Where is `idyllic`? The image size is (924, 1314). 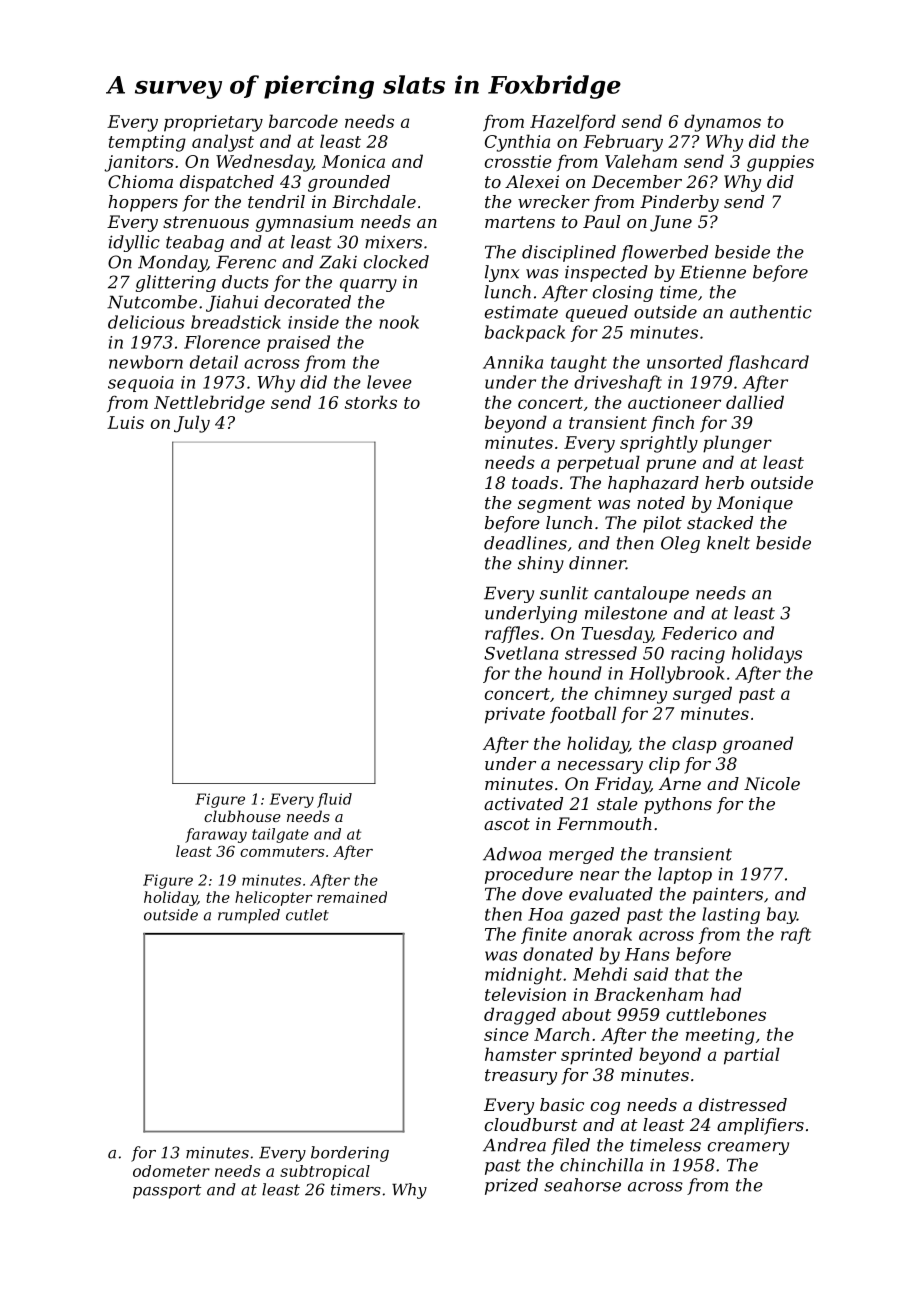
idyllic is located at coordinates (134, 243).
